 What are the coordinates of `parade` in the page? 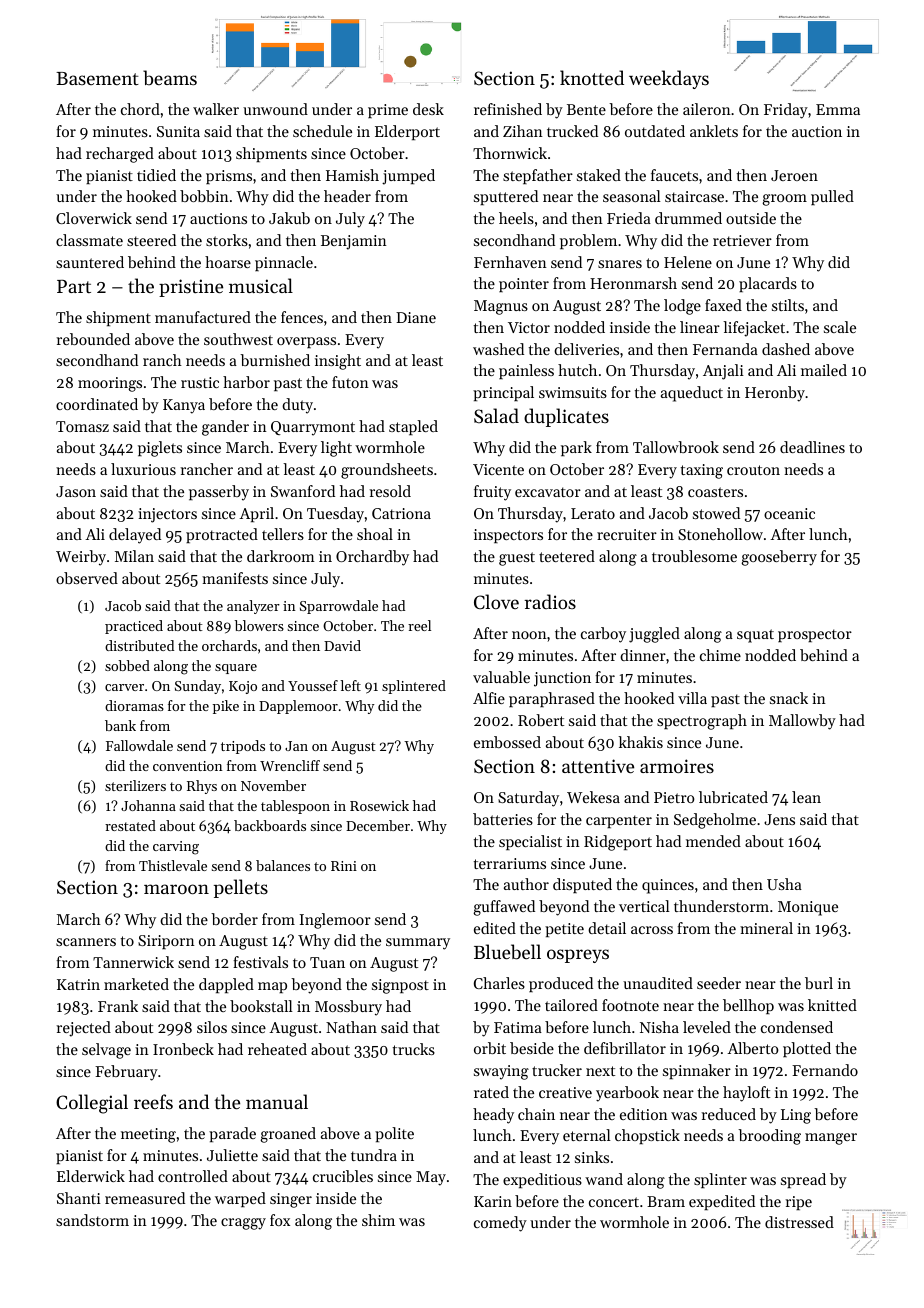 It's located at (232, 1134).
